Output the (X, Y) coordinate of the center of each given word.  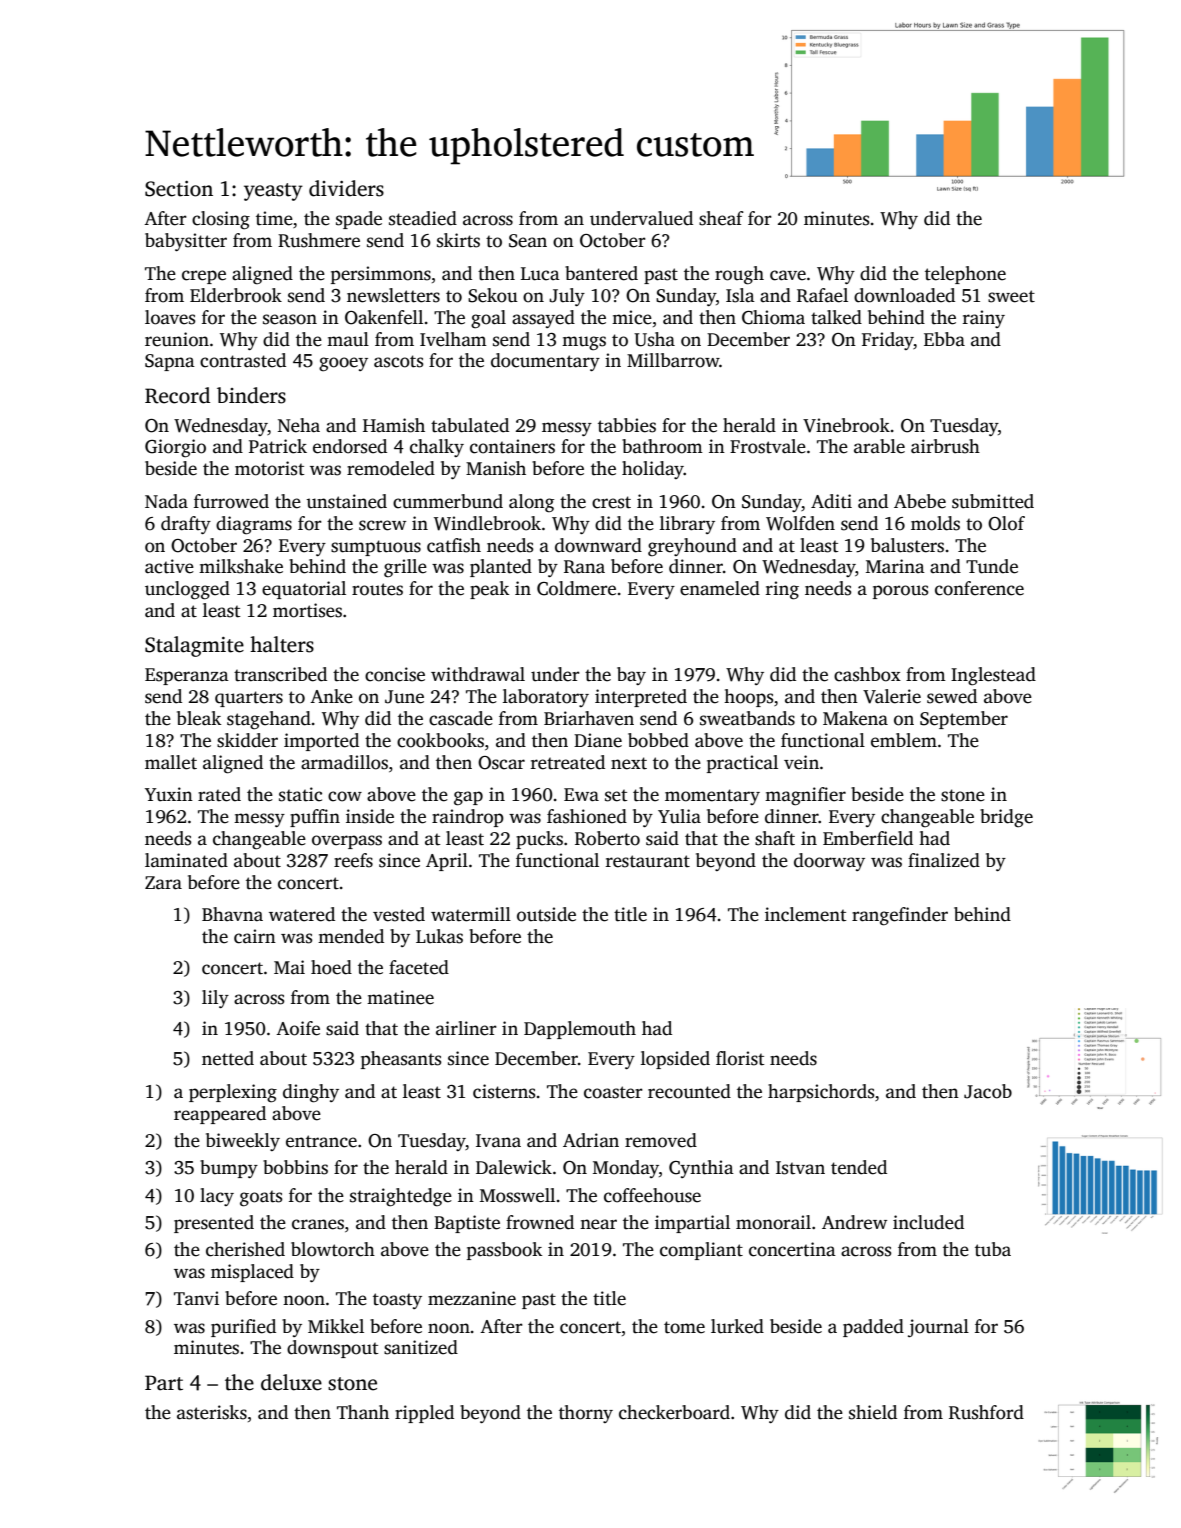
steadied (423, 218)
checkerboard (674, 1412)
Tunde (992, 566)
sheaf (721, 218)
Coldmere (576, 588)
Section (179, 189)
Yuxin (169, 794)
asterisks (212, 1412)
